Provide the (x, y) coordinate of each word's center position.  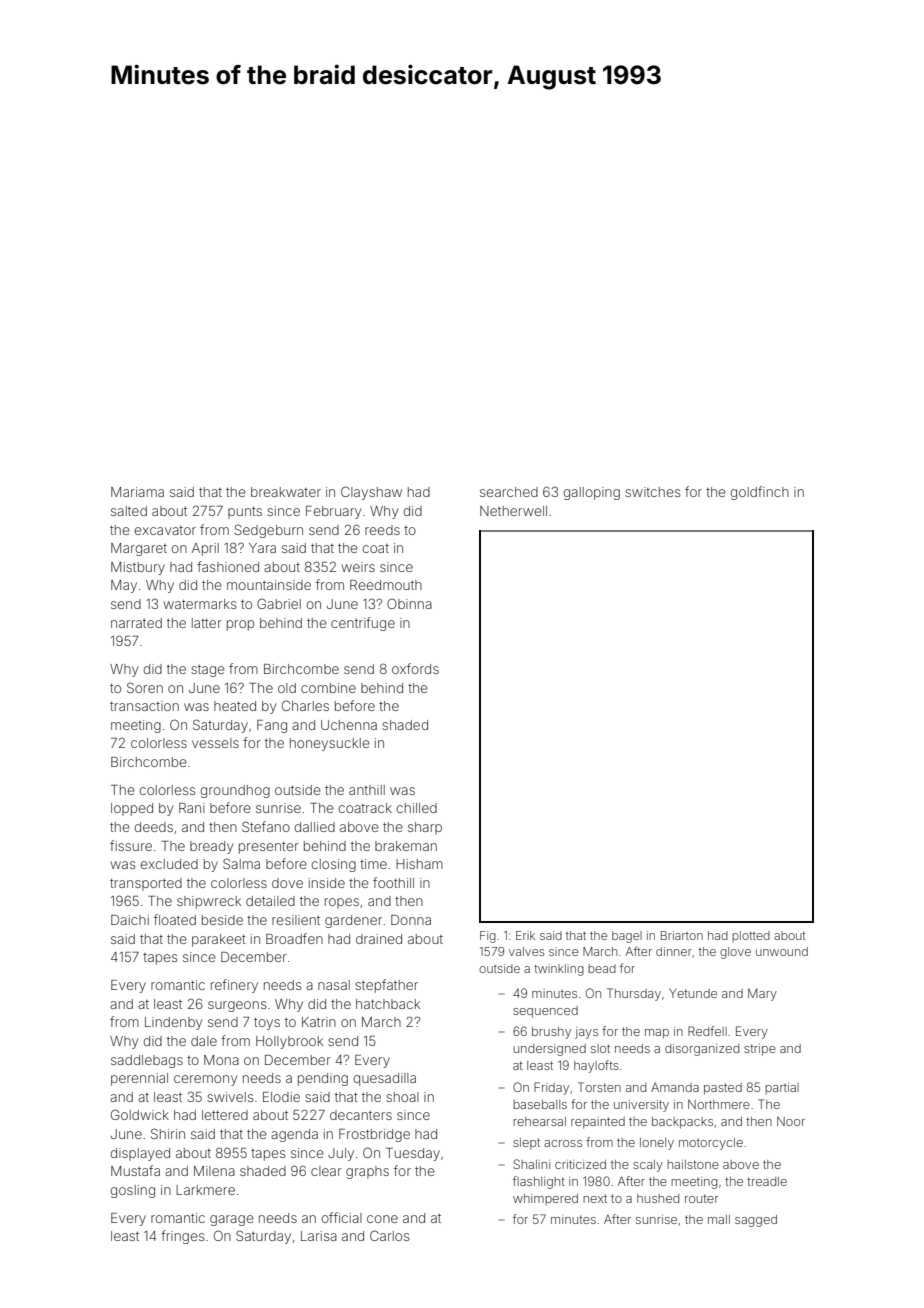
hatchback (388, 1004)
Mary (762, 994)
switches (652, 492)
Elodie (281, 1097)
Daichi (130, 920)
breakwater (286, 492)
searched (509, 492)
